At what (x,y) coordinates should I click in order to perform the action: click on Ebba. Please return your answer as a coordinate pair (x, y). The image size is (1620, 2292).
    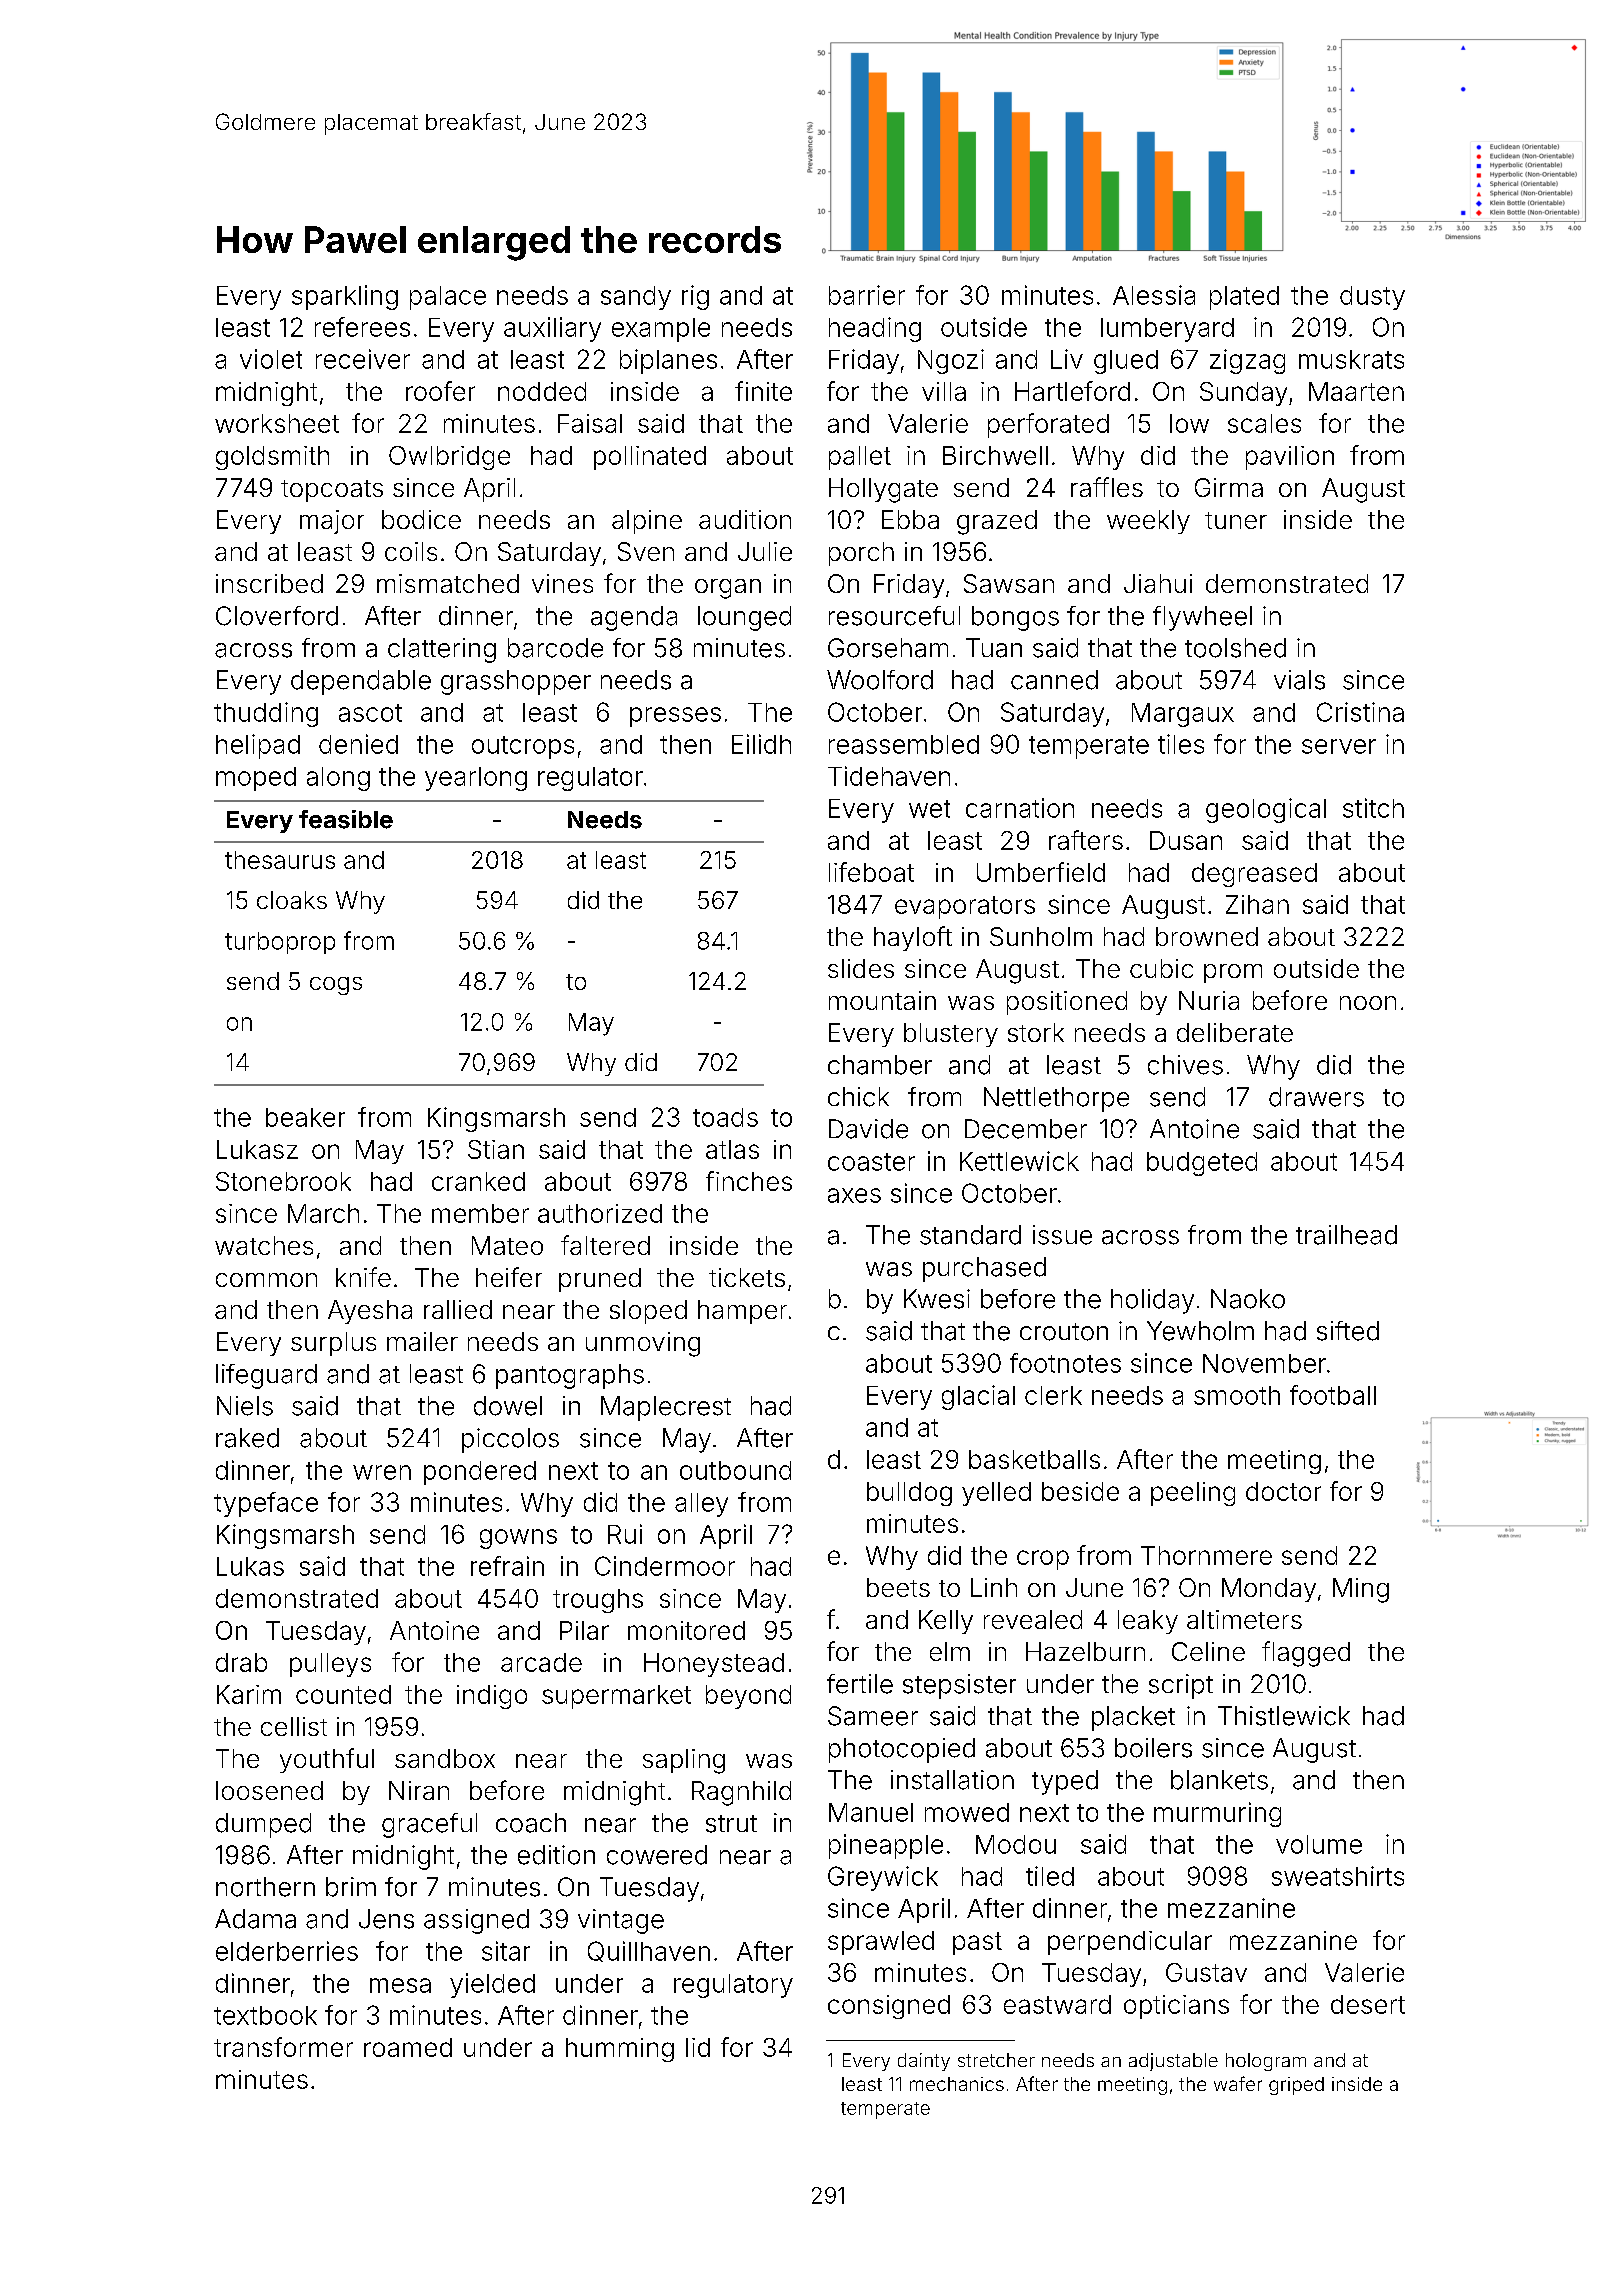
    Looking at the image, I should click on (910, 519).
